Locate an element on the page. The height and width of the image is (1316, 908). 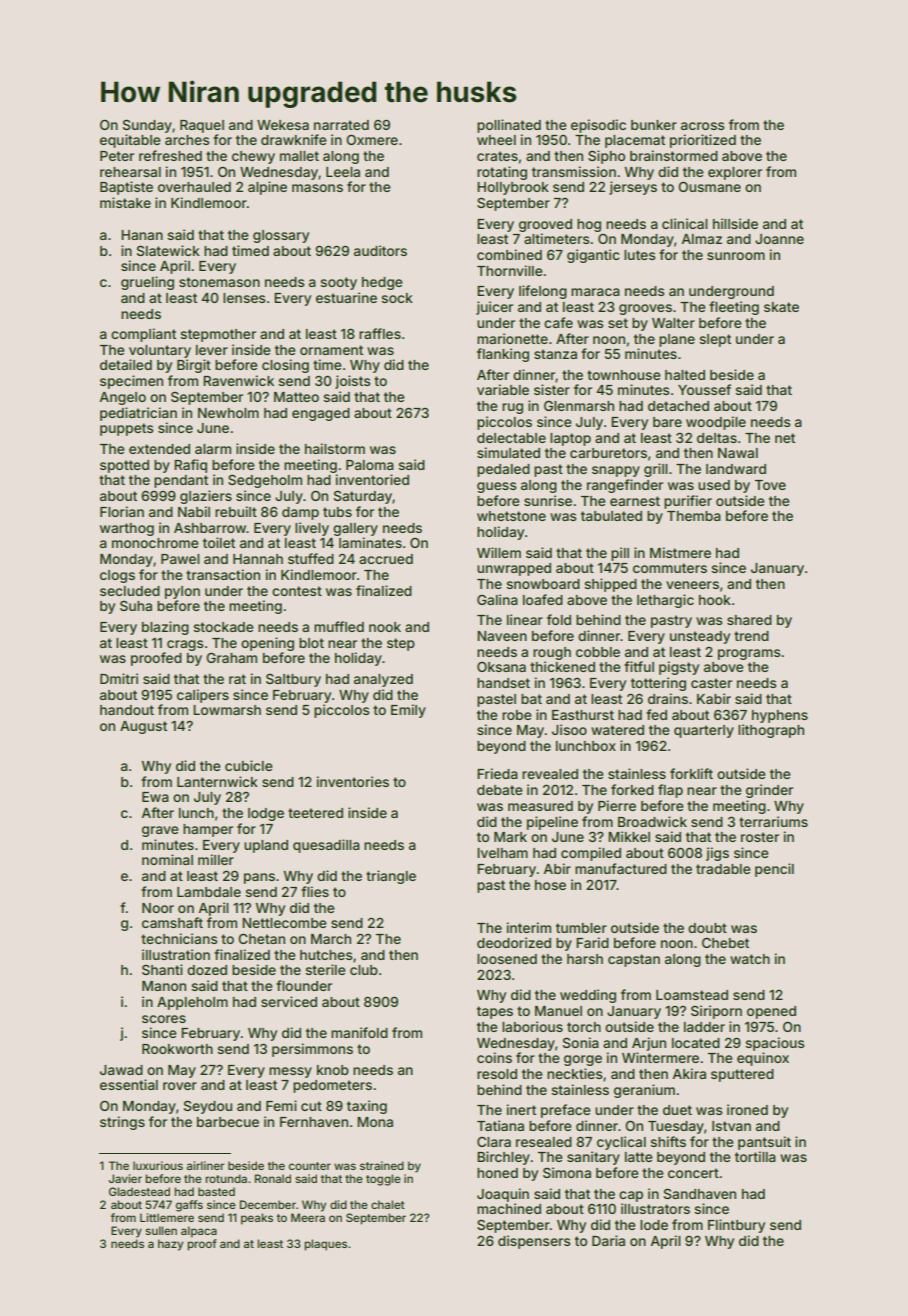
serviced is located at coordinates (289, 1001).
